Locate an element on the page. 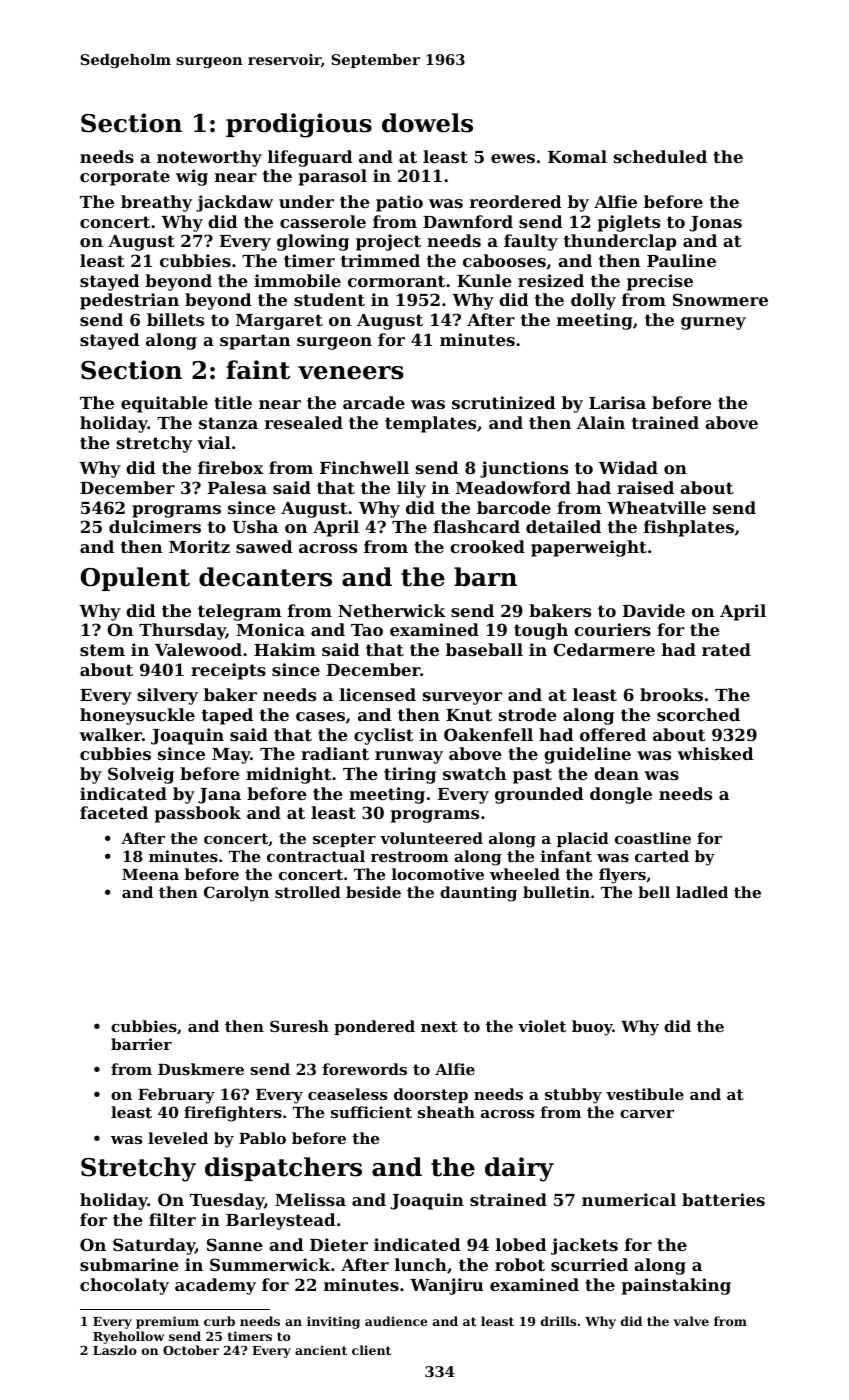  numerical is located at coordinates (629, 1199).
